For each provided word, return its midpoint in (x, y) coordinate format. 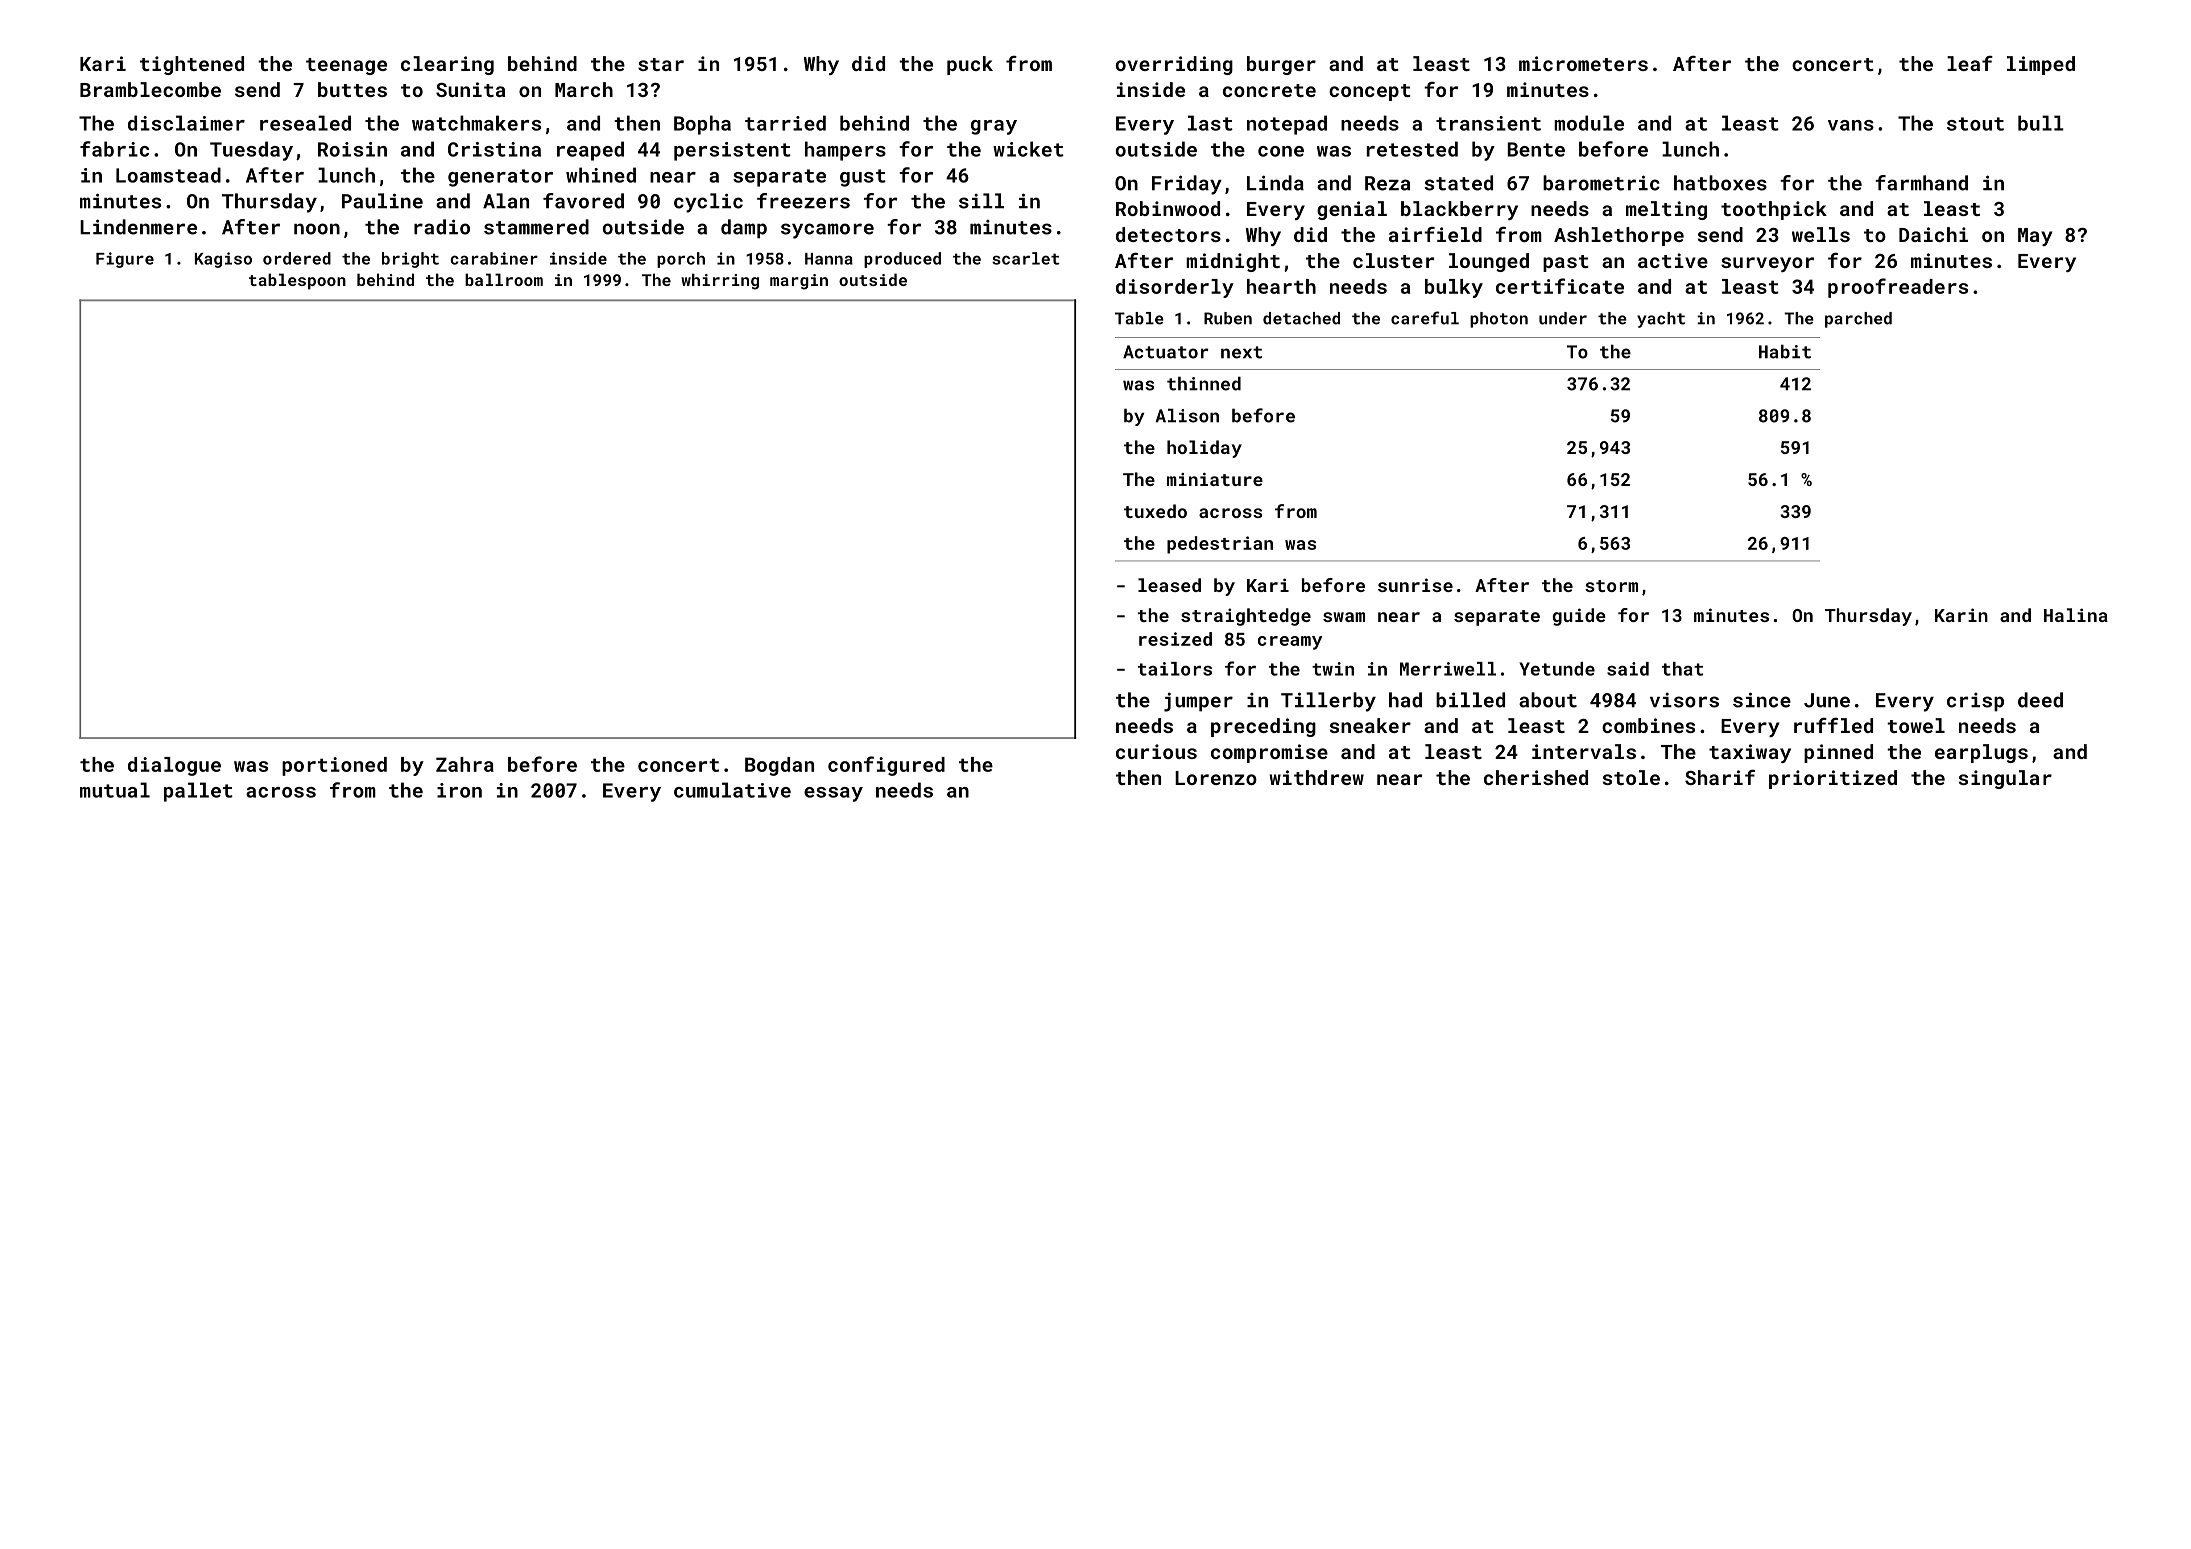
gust (863, 178)
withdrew (1316, 777)
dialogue (174, 766)
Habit (1785, 352)
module (1589, 123)
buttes (352, 89)
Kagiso (223, 260)
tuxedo (1155, 511)
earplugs (1981, 753)
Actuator (1166, 352)
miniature (1215, 479)
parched (1858, 320)
